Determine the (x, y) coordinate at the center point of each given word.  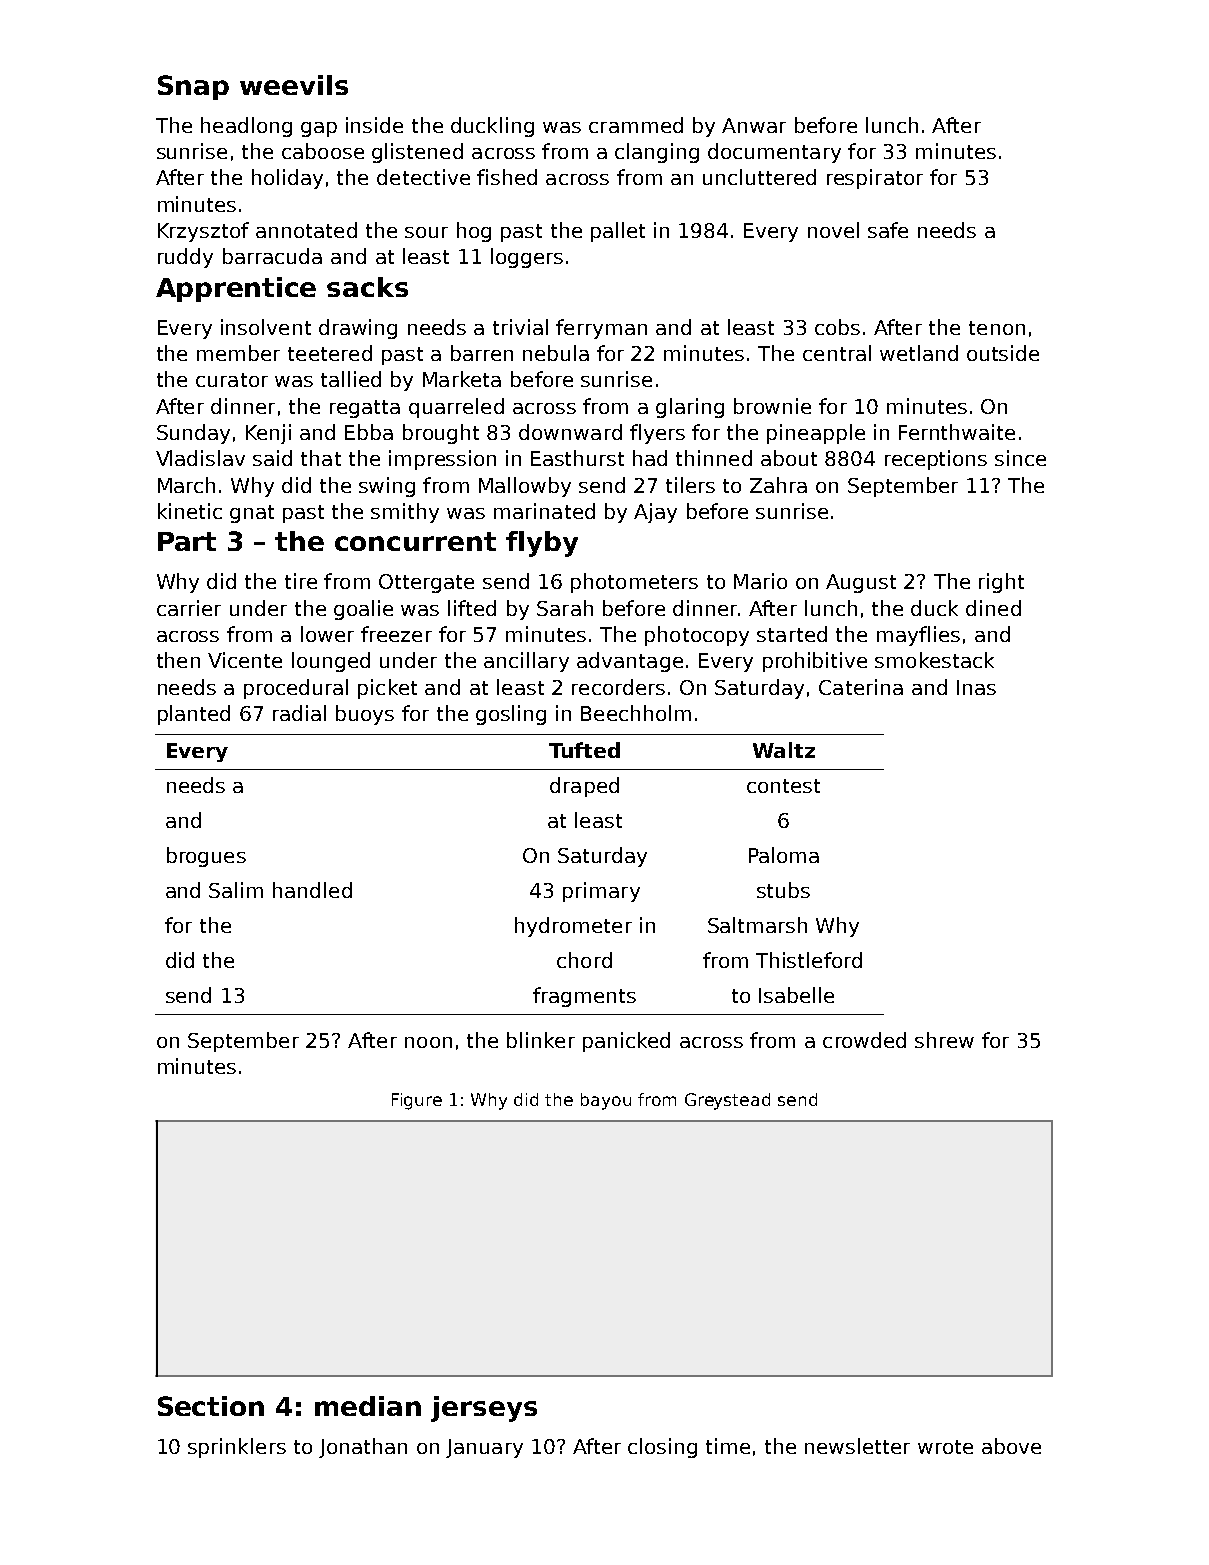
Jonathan (363, 1448)
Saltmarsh (757, 925)
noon (428, 1042)
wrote (945, 1447)
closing (662, 1448)
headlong (246, 127)
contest (783, 786)
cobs (837, 327)
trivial (520, 327)
